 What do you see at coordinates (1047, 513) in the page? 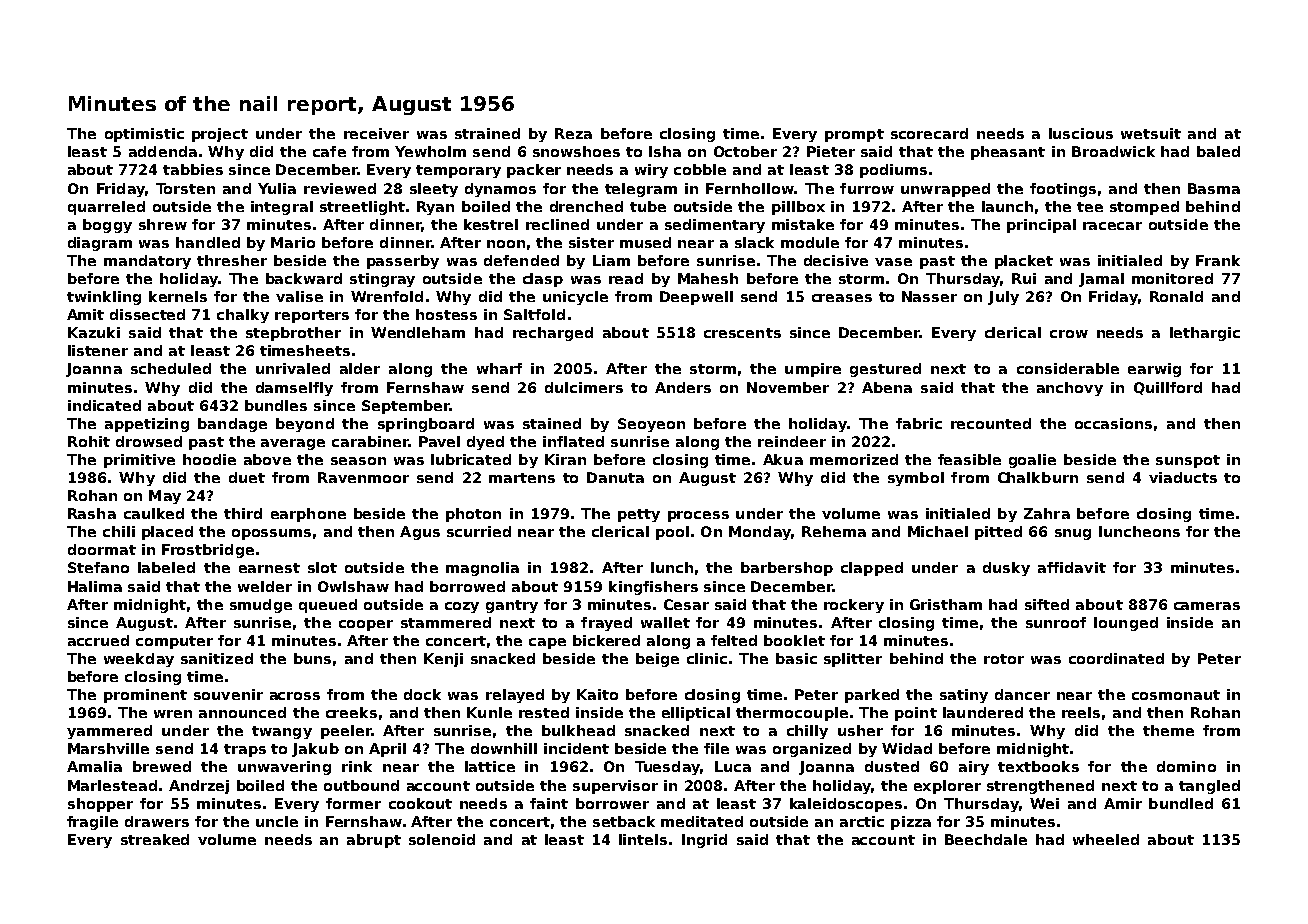
I see `Zahra` at bounding box center [1047, 513].
